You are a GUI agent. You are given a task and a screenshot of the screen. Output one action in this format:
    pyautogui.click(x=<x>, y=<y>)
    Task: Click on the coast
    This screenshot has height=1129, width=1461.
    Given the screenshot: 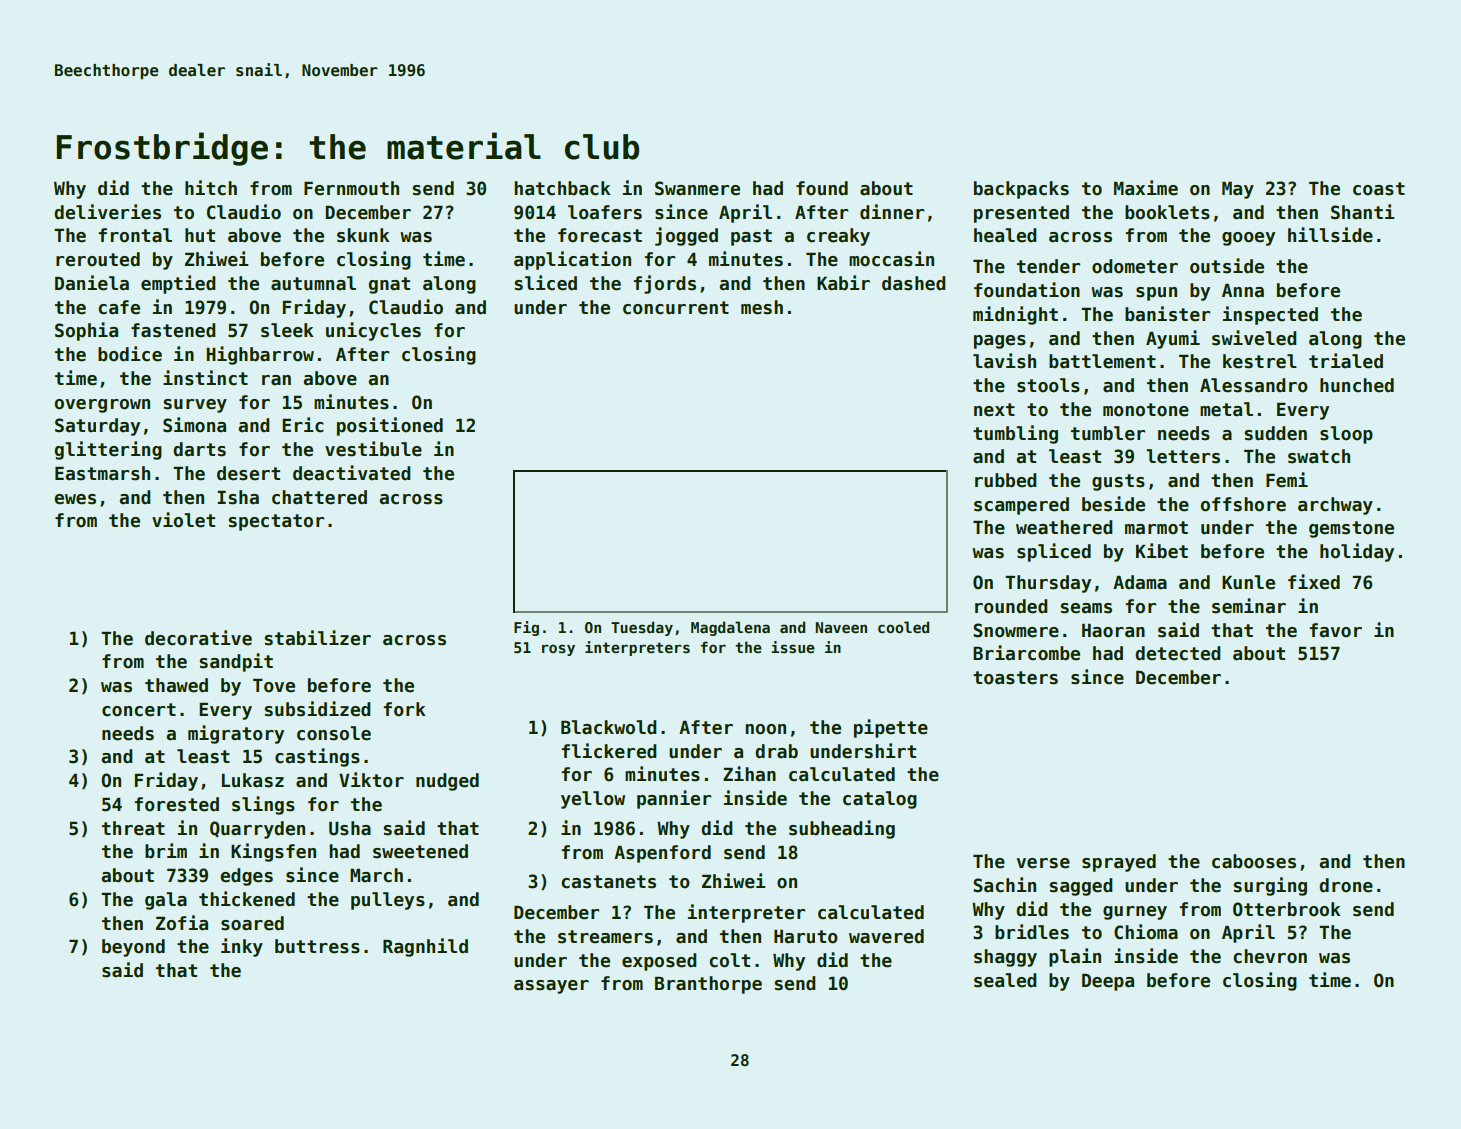 What is the action you would take?
    pyautogui.click(x=1379, y=189)
